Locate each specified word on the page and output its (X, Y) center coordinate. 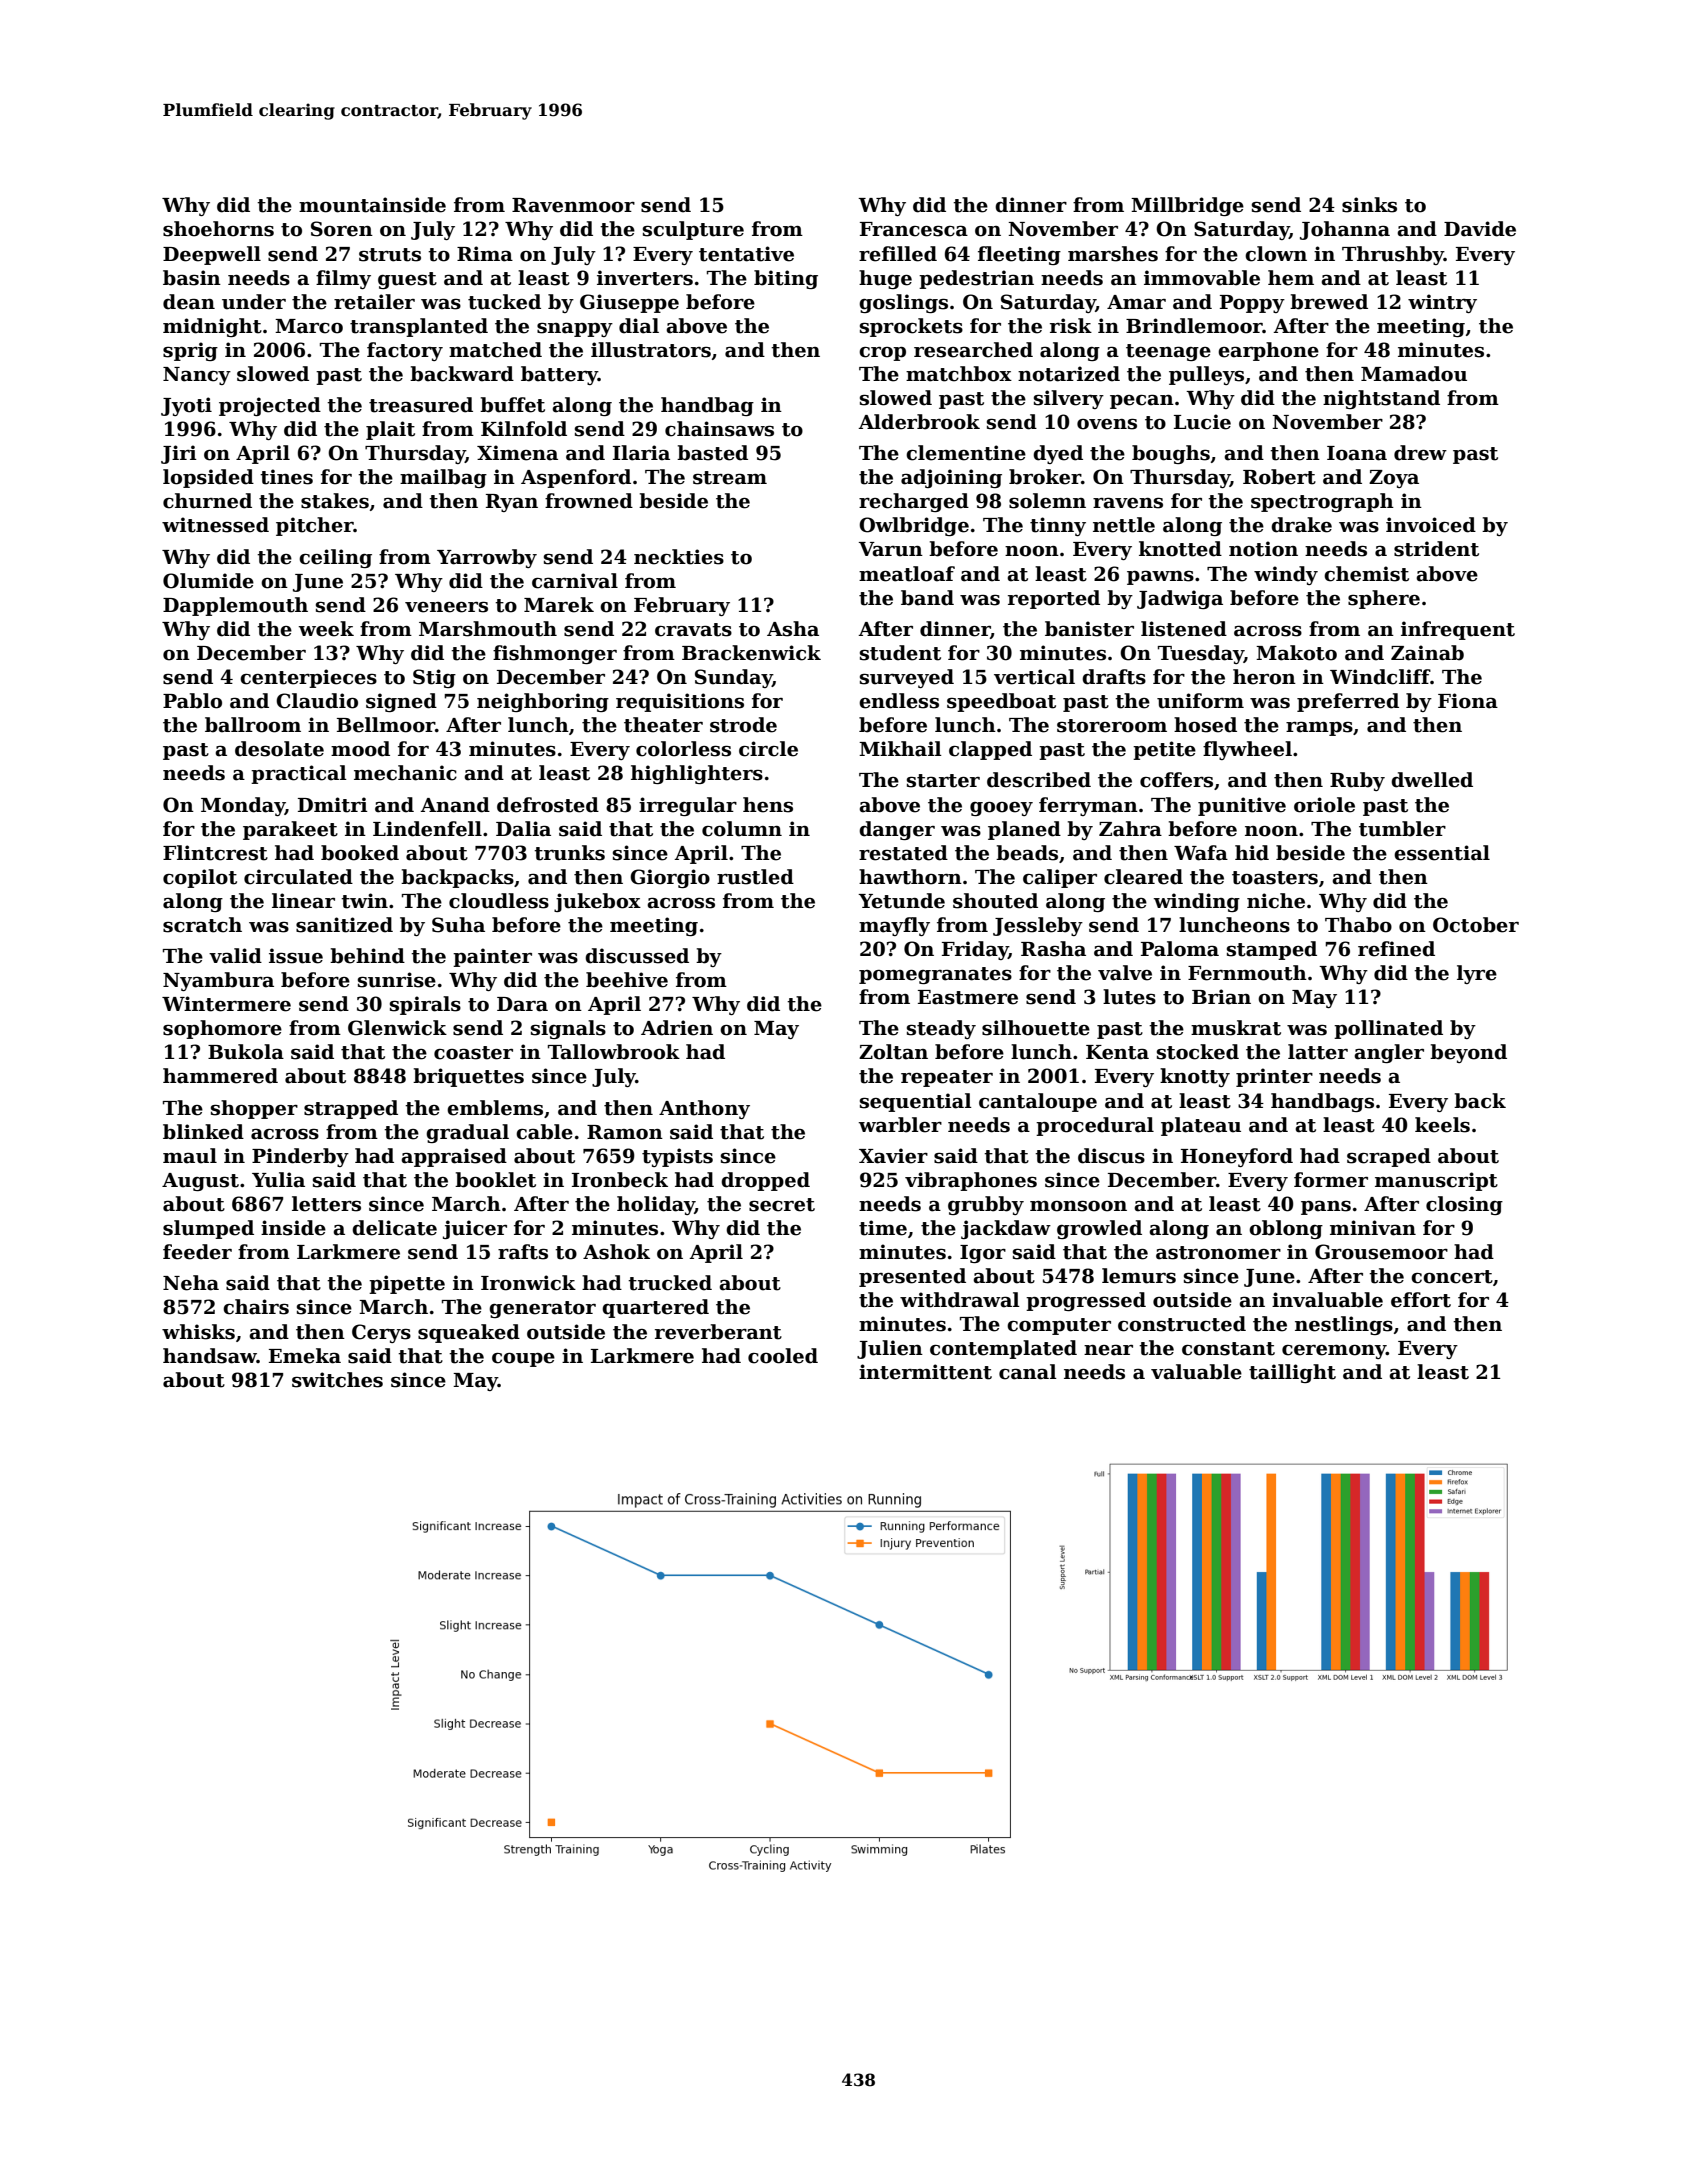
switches (337, 1380)
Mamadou (1414, 374)
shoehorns (218, 229)
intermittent (925, 1372)
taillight (1292, 1373)
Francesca (914, 229)
